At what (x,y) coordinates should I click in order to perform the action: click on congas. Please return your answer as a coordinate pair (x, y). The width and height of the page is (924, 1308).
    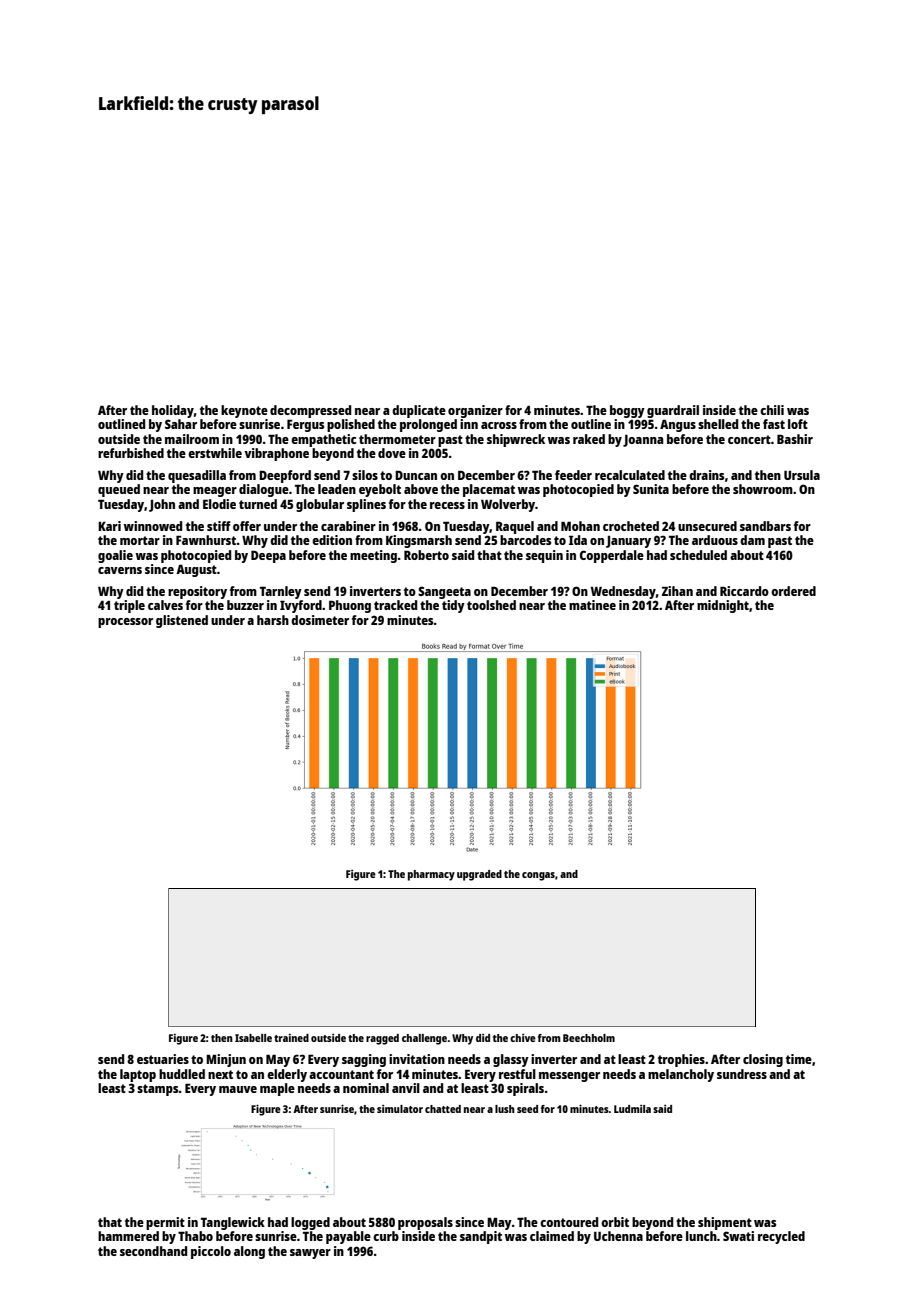
    Looking at the image, I should click on (538, 876).
